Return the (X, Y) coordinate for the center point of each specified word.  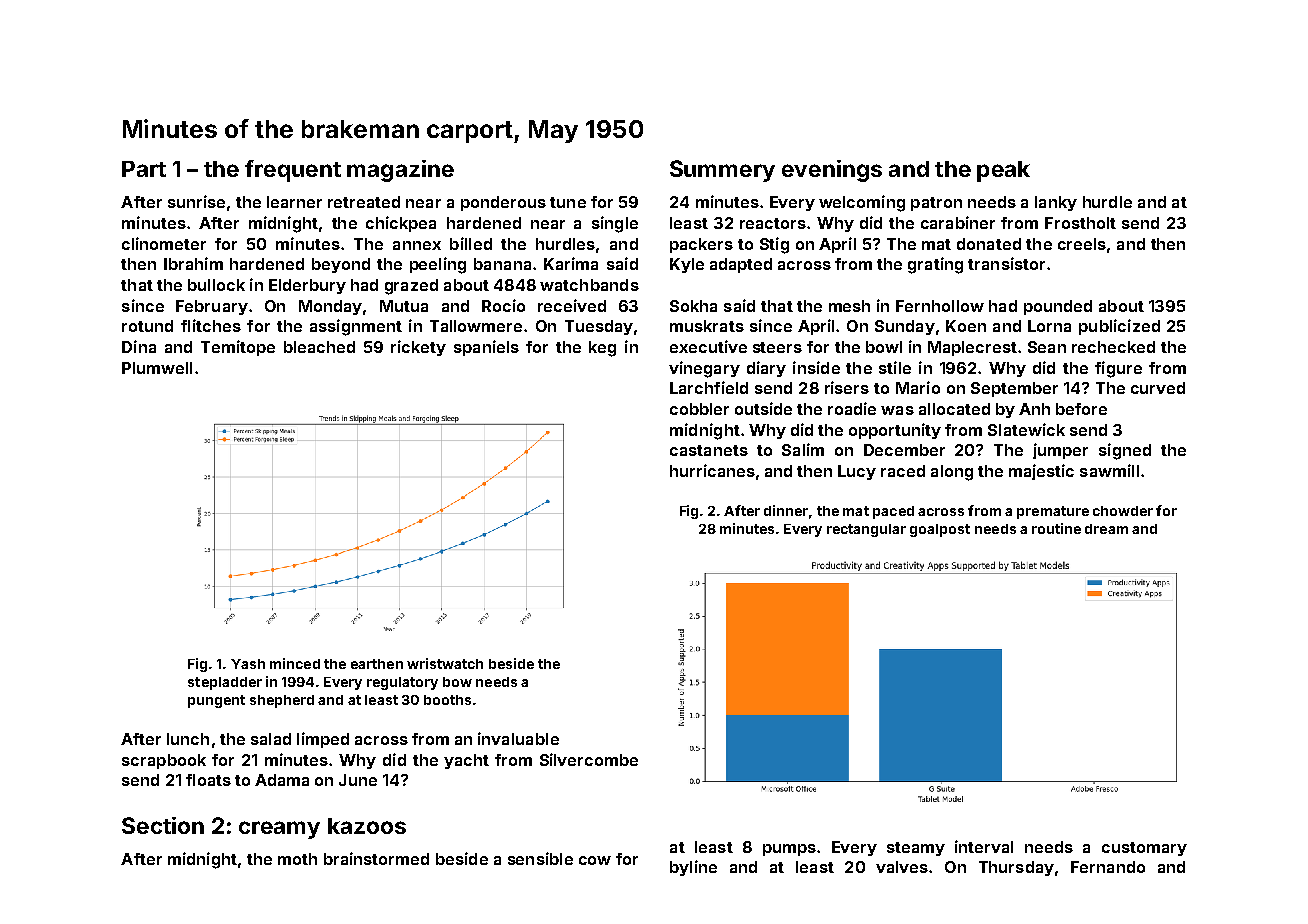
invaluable (518, 738)
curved (1158, 388)
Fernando (1108, 867)
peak (1003, 171)
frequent (293, 171)
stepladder (225, 683)
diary (766, 369)
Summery (722, 171)
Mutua (404, 306)
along (952, 473)
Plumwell (157, 368)
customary (1144, 849)
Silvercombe (589, 759)
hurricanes (712, 470)
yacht (466, 761)
